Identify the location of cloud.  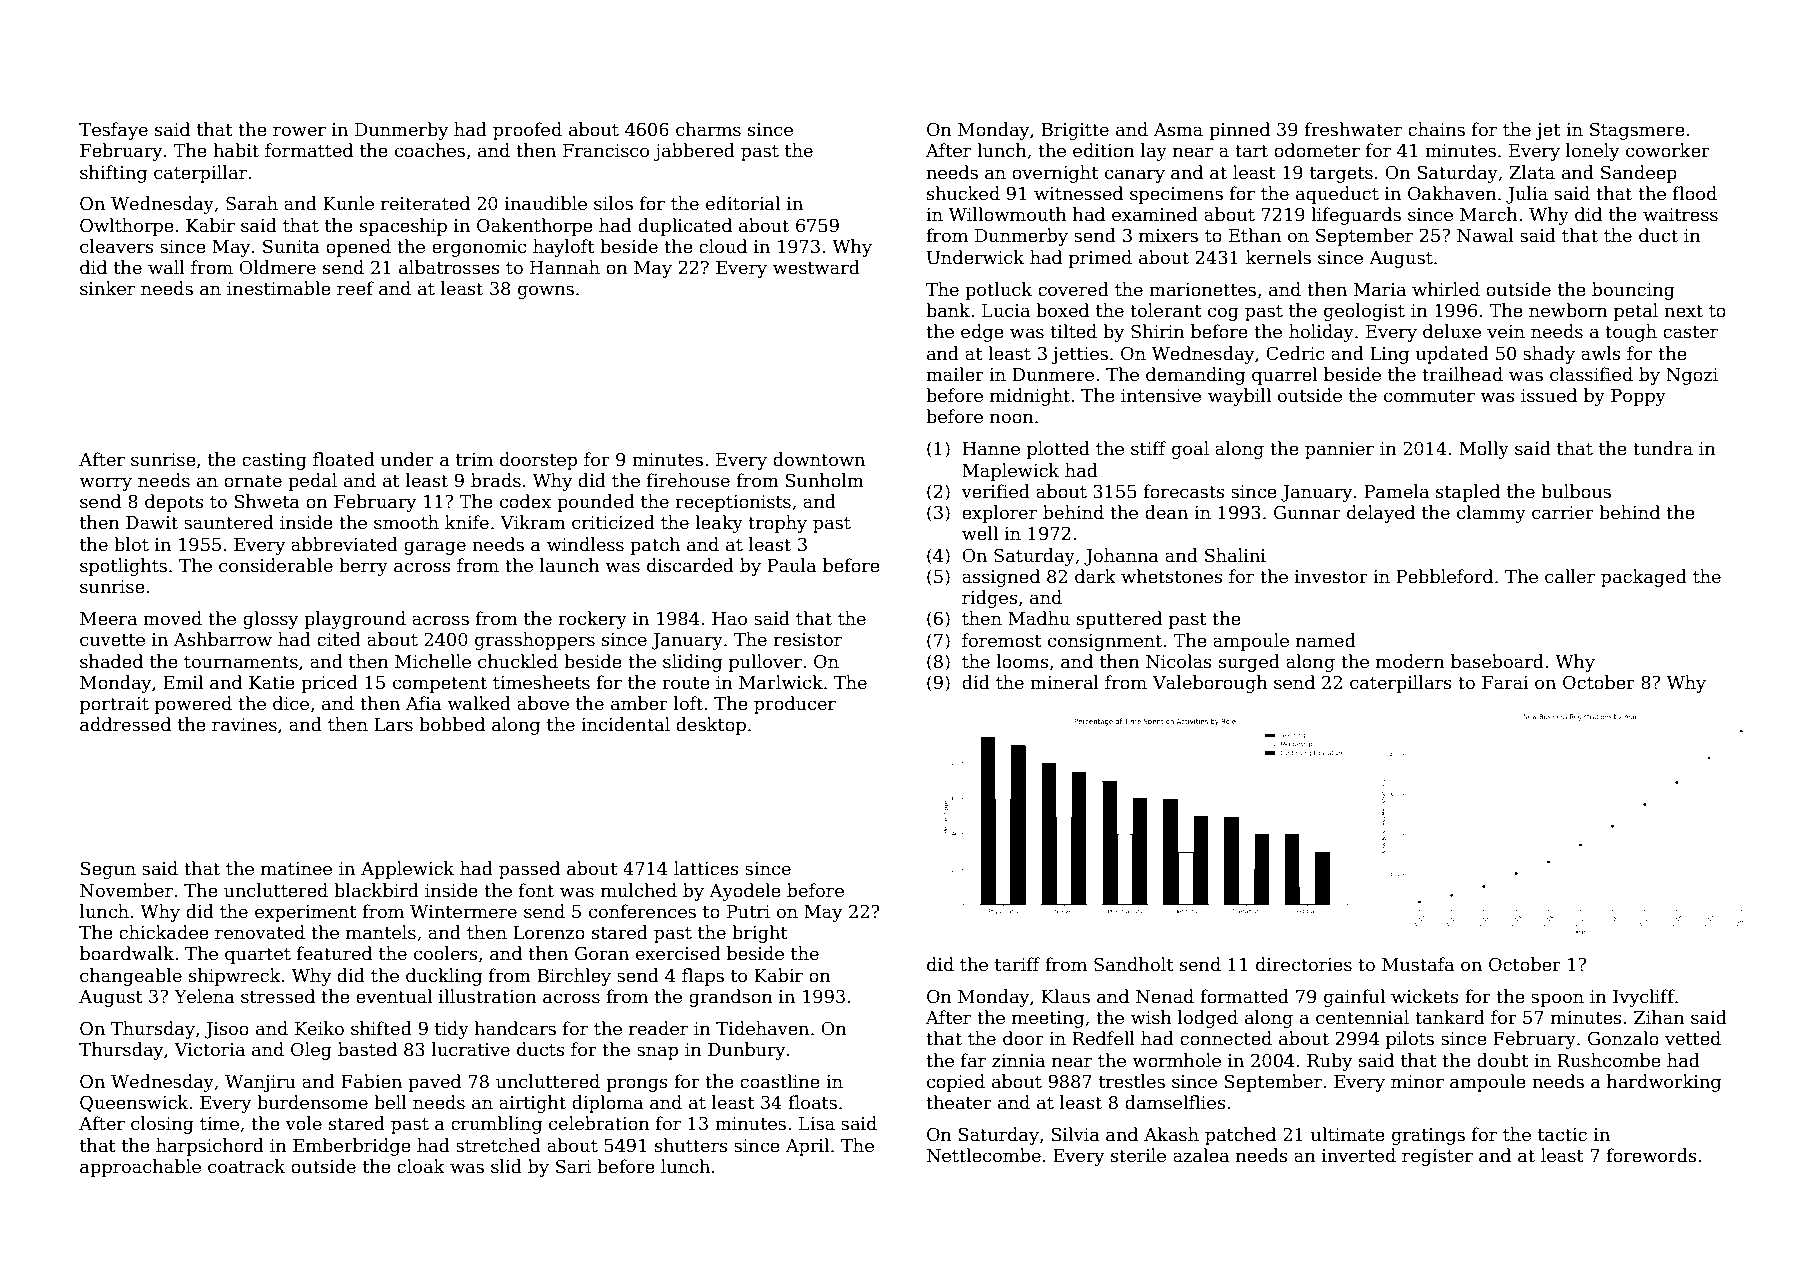
(723, 246).
